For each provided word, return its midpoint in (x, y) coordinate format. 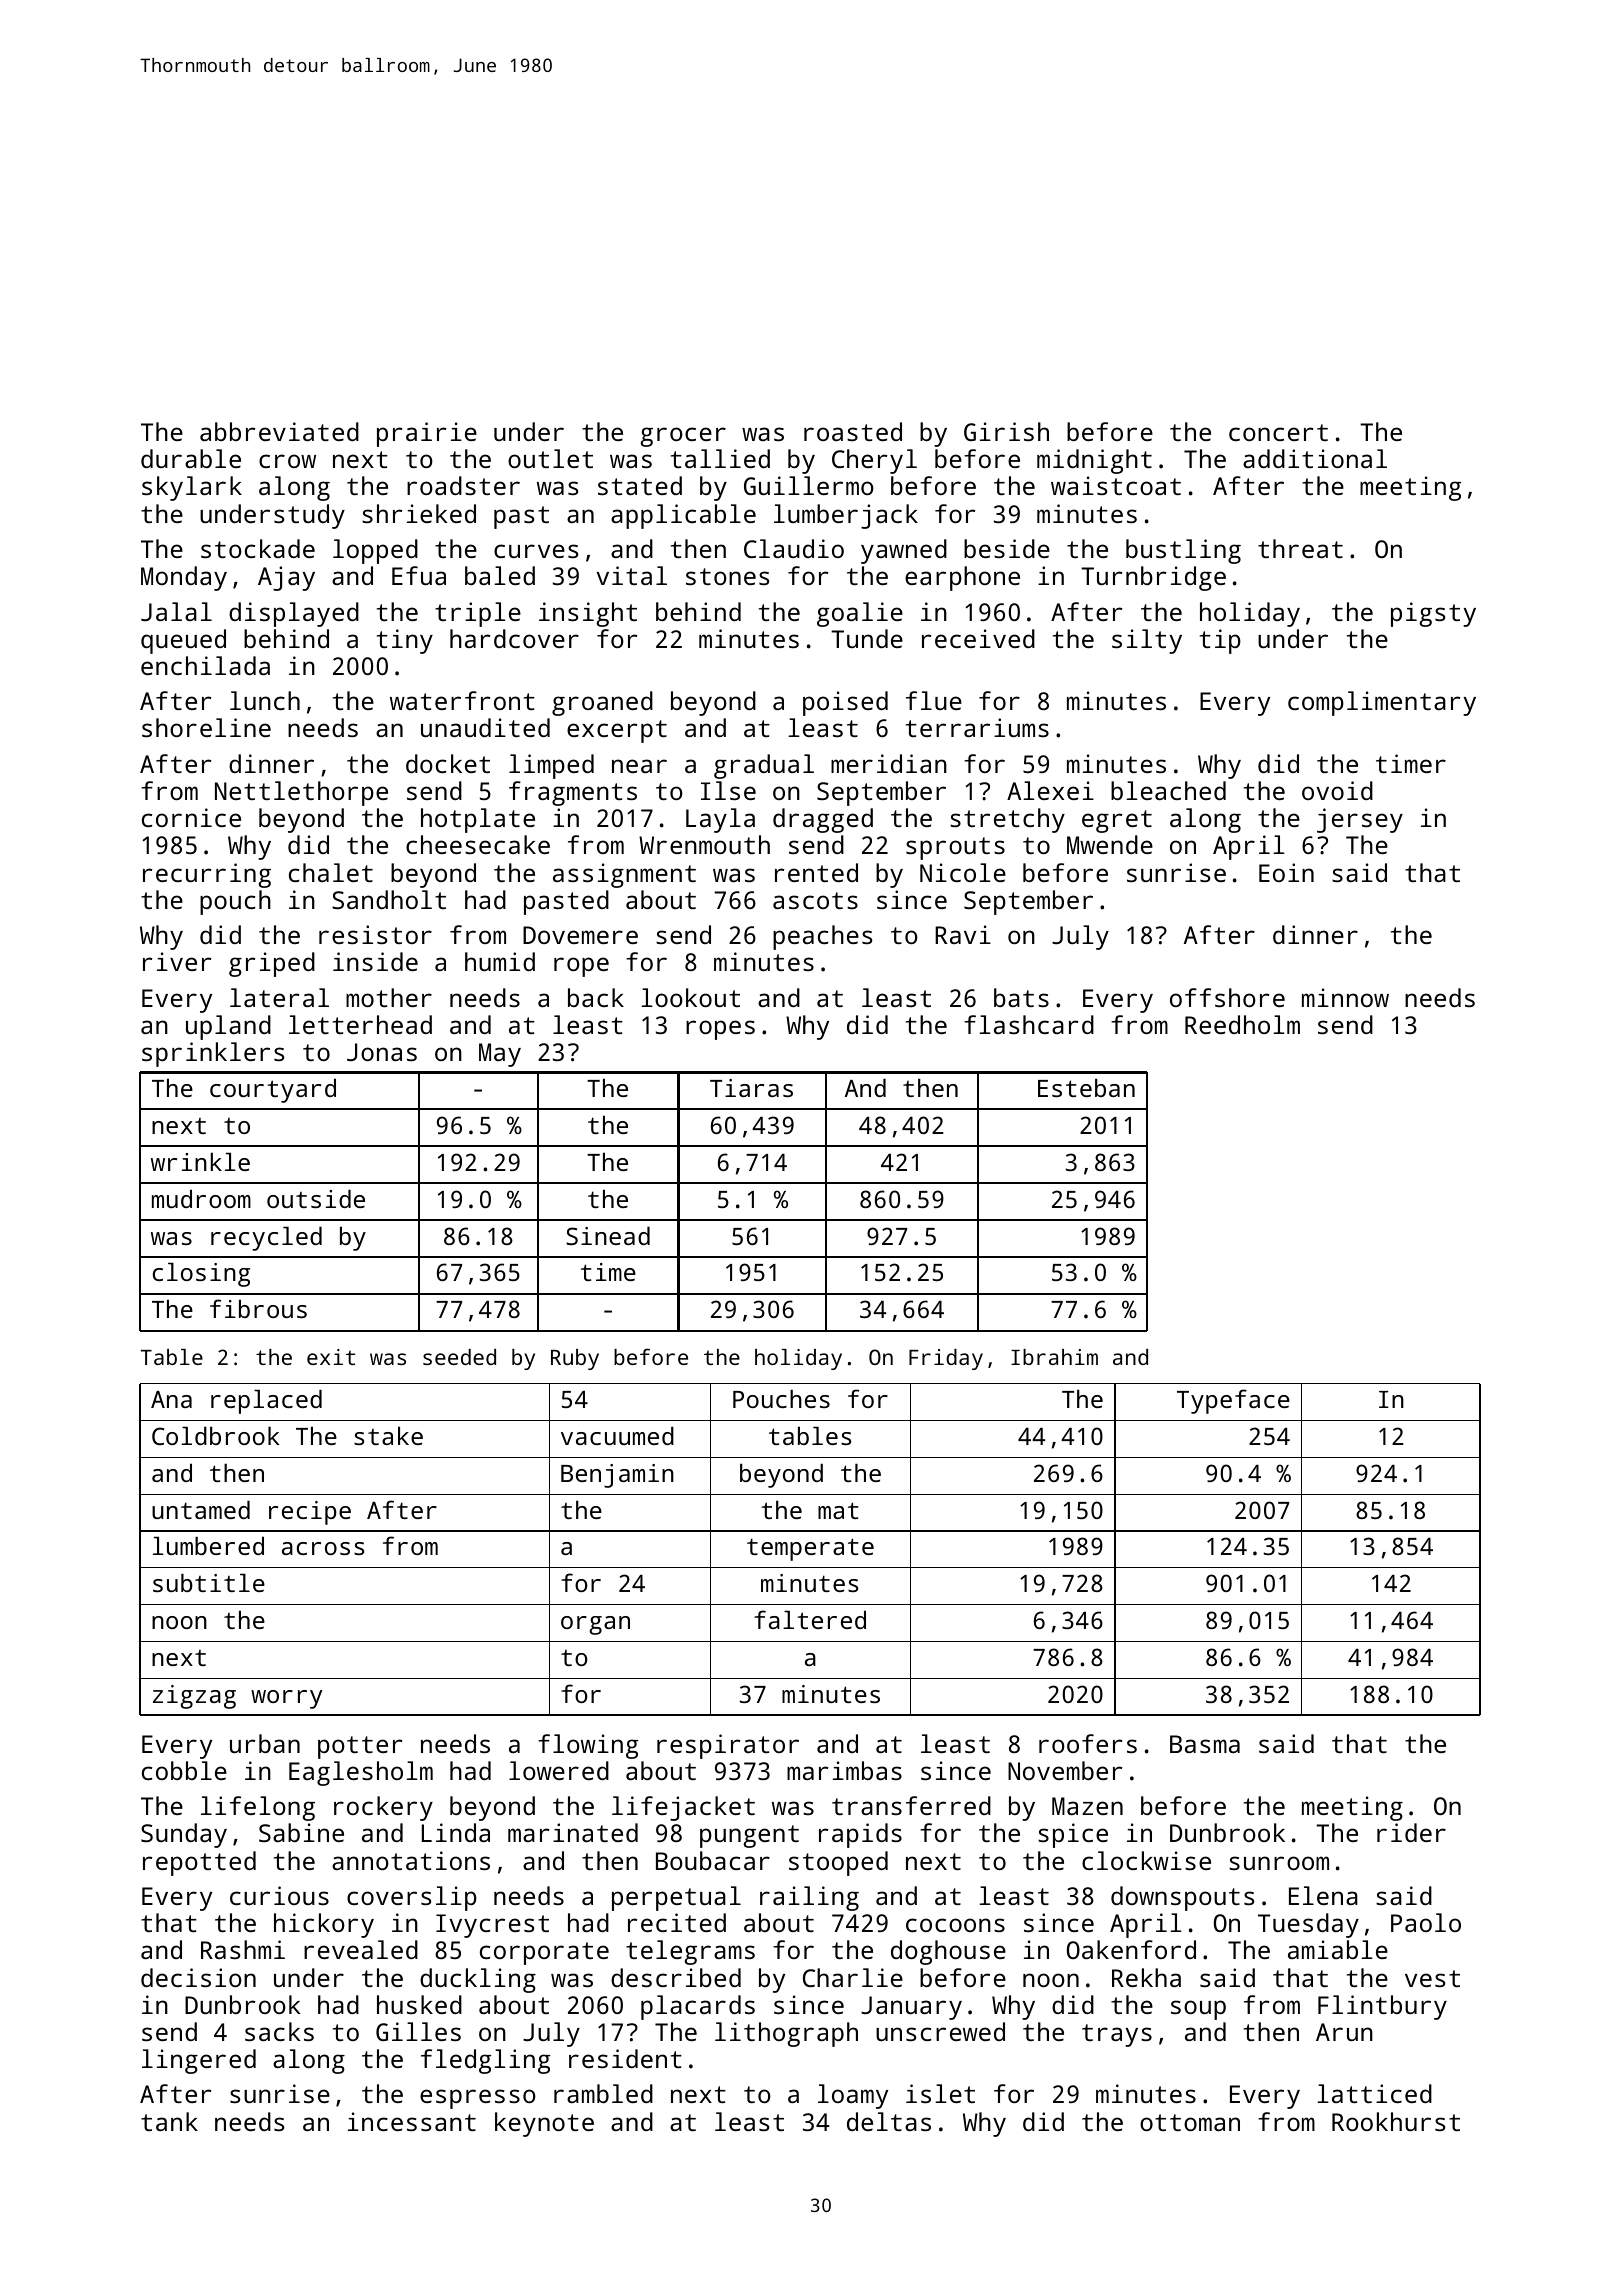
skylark (192, 488)
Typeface (1233, 1401)
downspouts (1182, 1898)
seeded (459, 1357)
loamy (853, 2096)
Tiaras (751, 1088)
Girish (1006, 431)
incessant (412, 2121)
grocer (683, 437)
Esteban (1086, 1087)
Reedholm (1242, 1024)
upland (228, 1027)
